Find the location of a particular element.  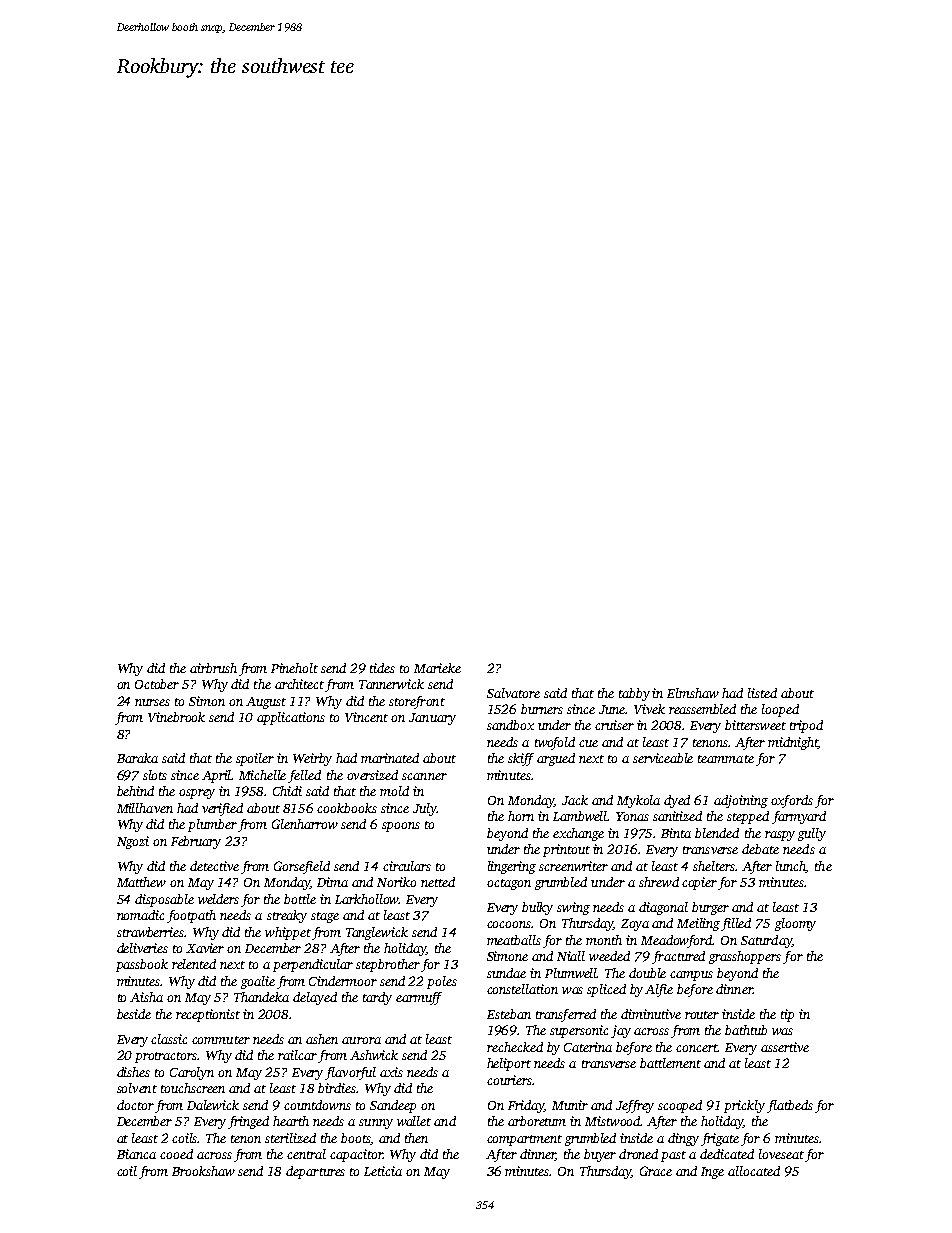

Carolyn is located at coordinates (192, 1073).
